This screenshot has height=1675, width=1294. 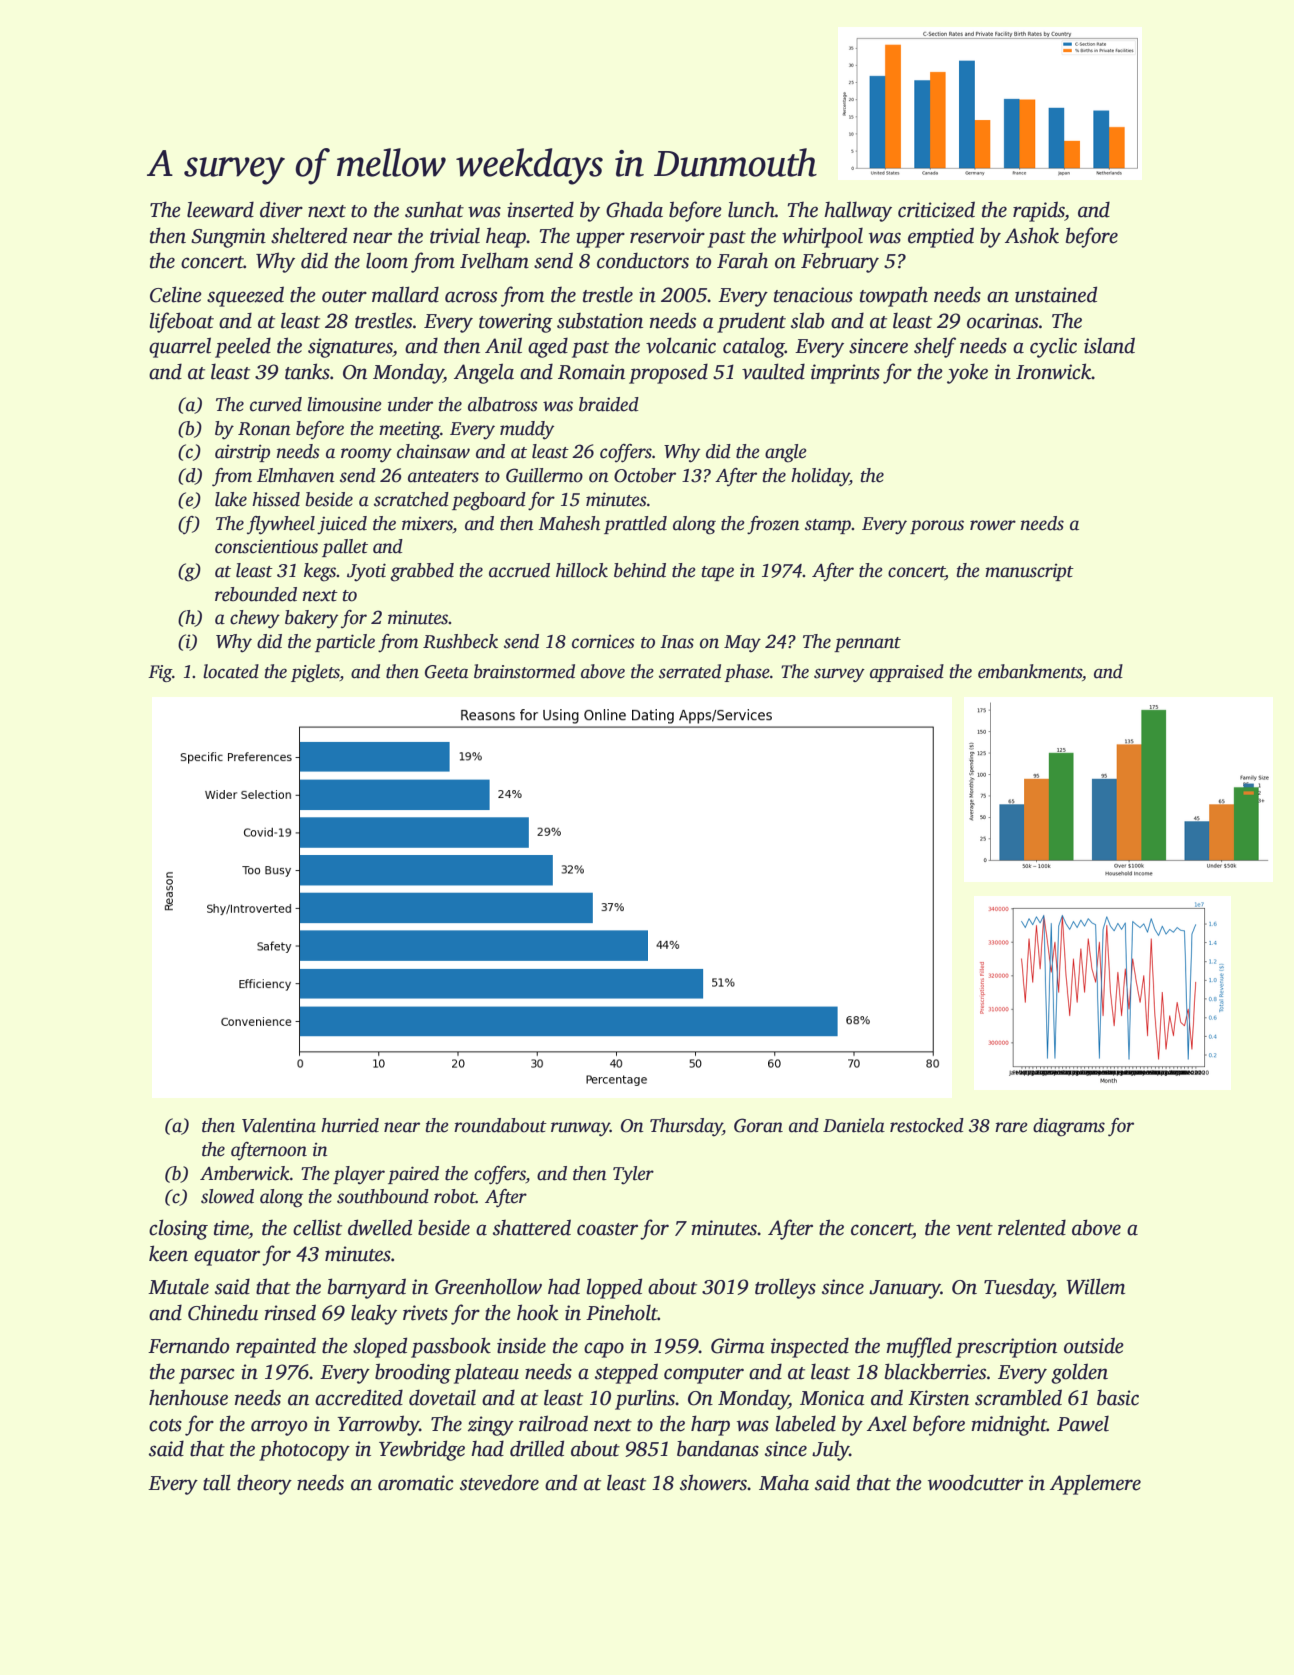 I want to click on Mahesh, so click(x=569, y=523).
